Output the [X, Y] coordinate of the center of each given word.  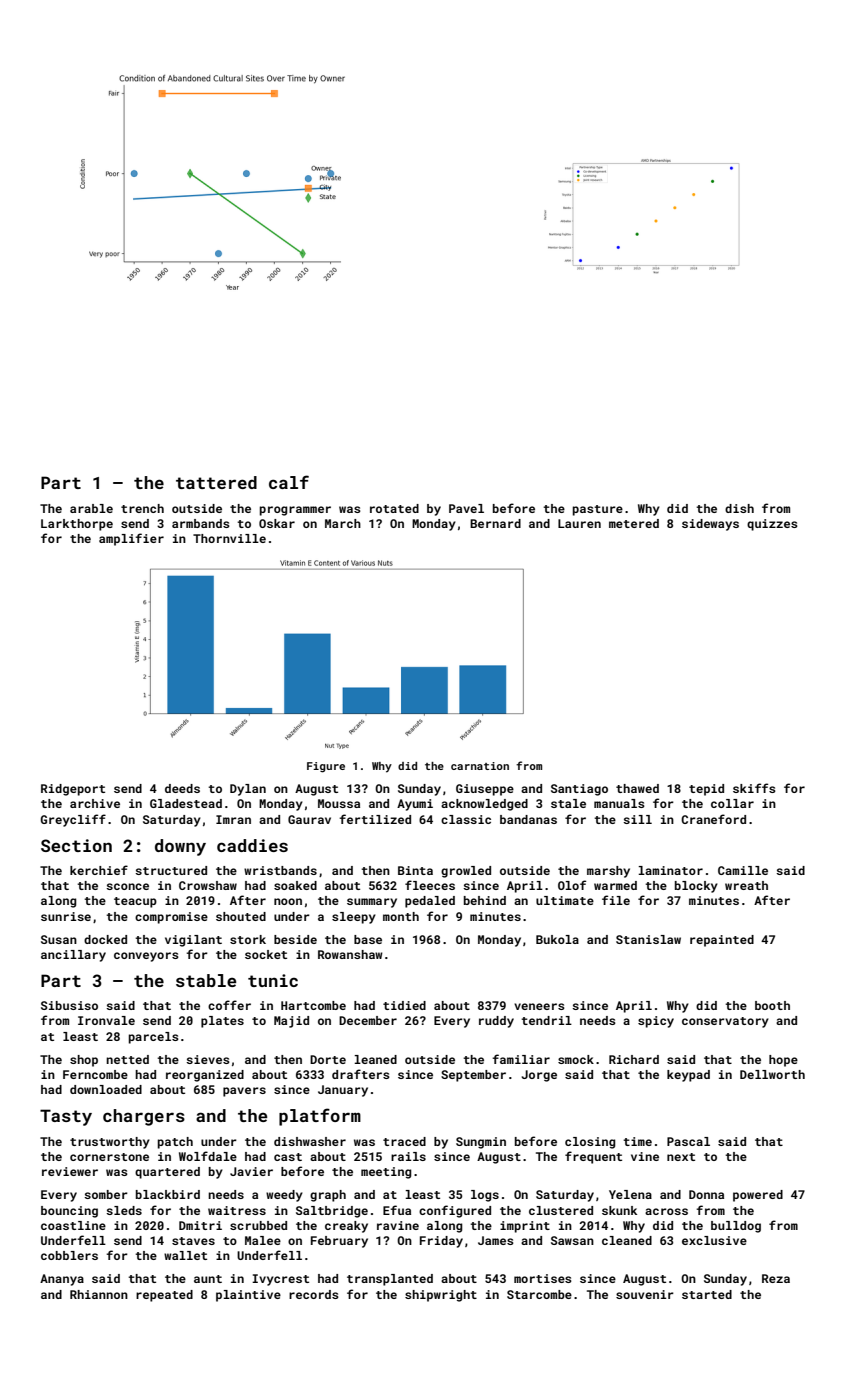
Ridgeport [73, 790]
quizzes [772, 525]
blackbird [168, 1194]
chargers [144, 1117]
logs [485, 1196]
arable [91, 508]
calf [289, 482]
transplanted [390, 1280]
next [681, 1157]
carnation [480, 766]
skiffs [754, 788]
